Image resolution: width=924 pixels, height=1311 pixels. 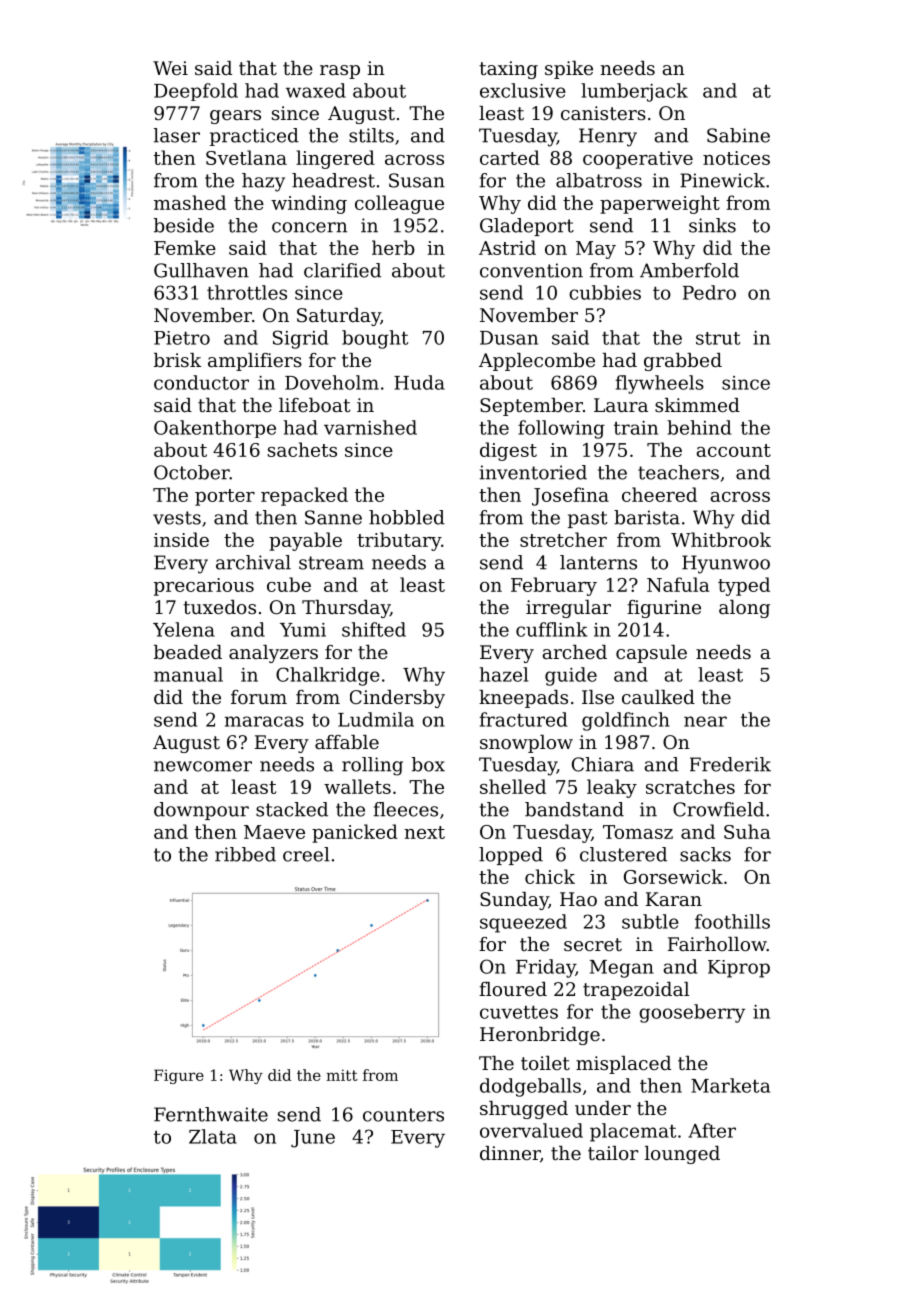 I want to click on Fernthwaite, so click(x=211, y=1114).
